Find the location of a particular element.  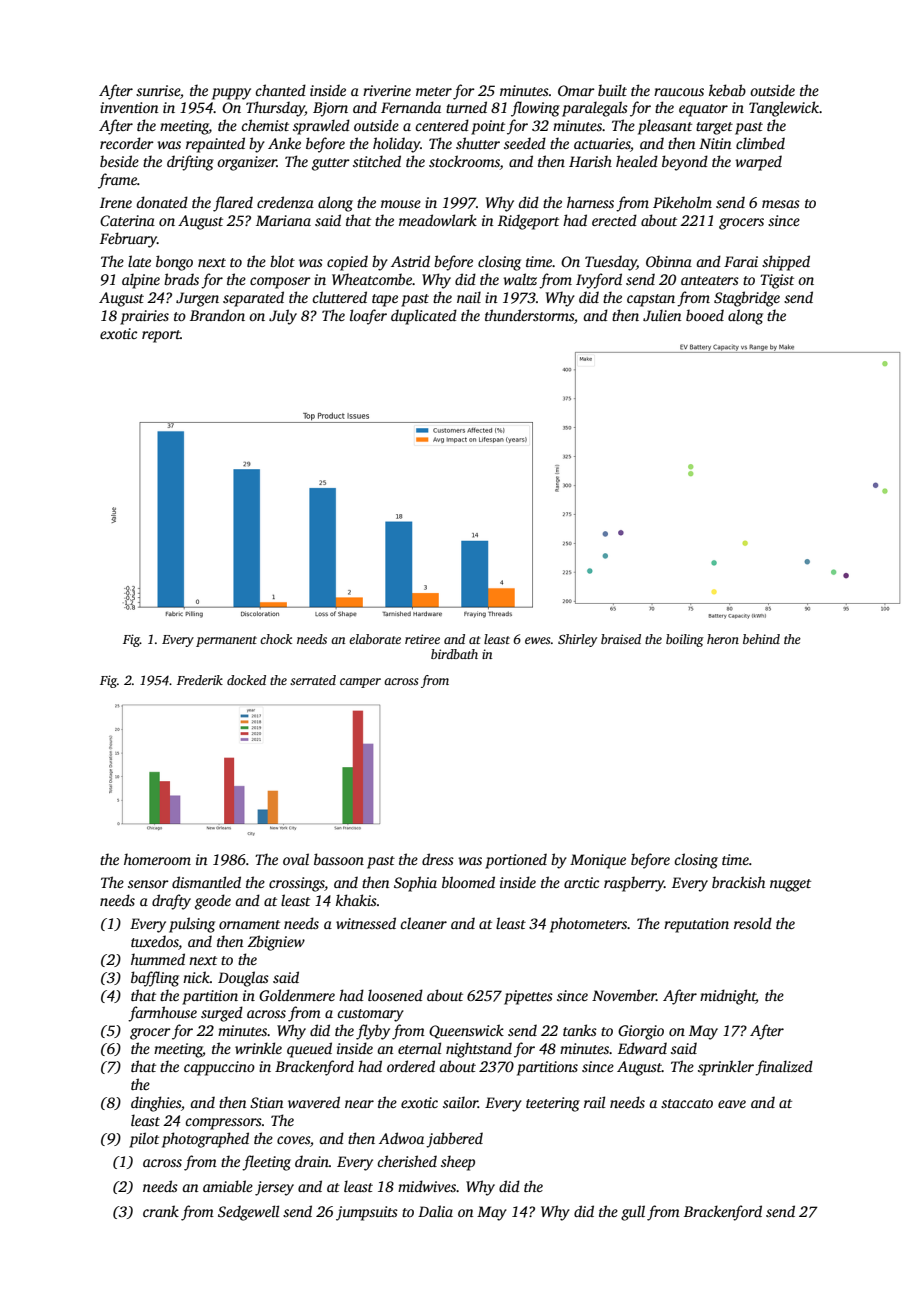

prairies is located at coordinates (144, 317).
